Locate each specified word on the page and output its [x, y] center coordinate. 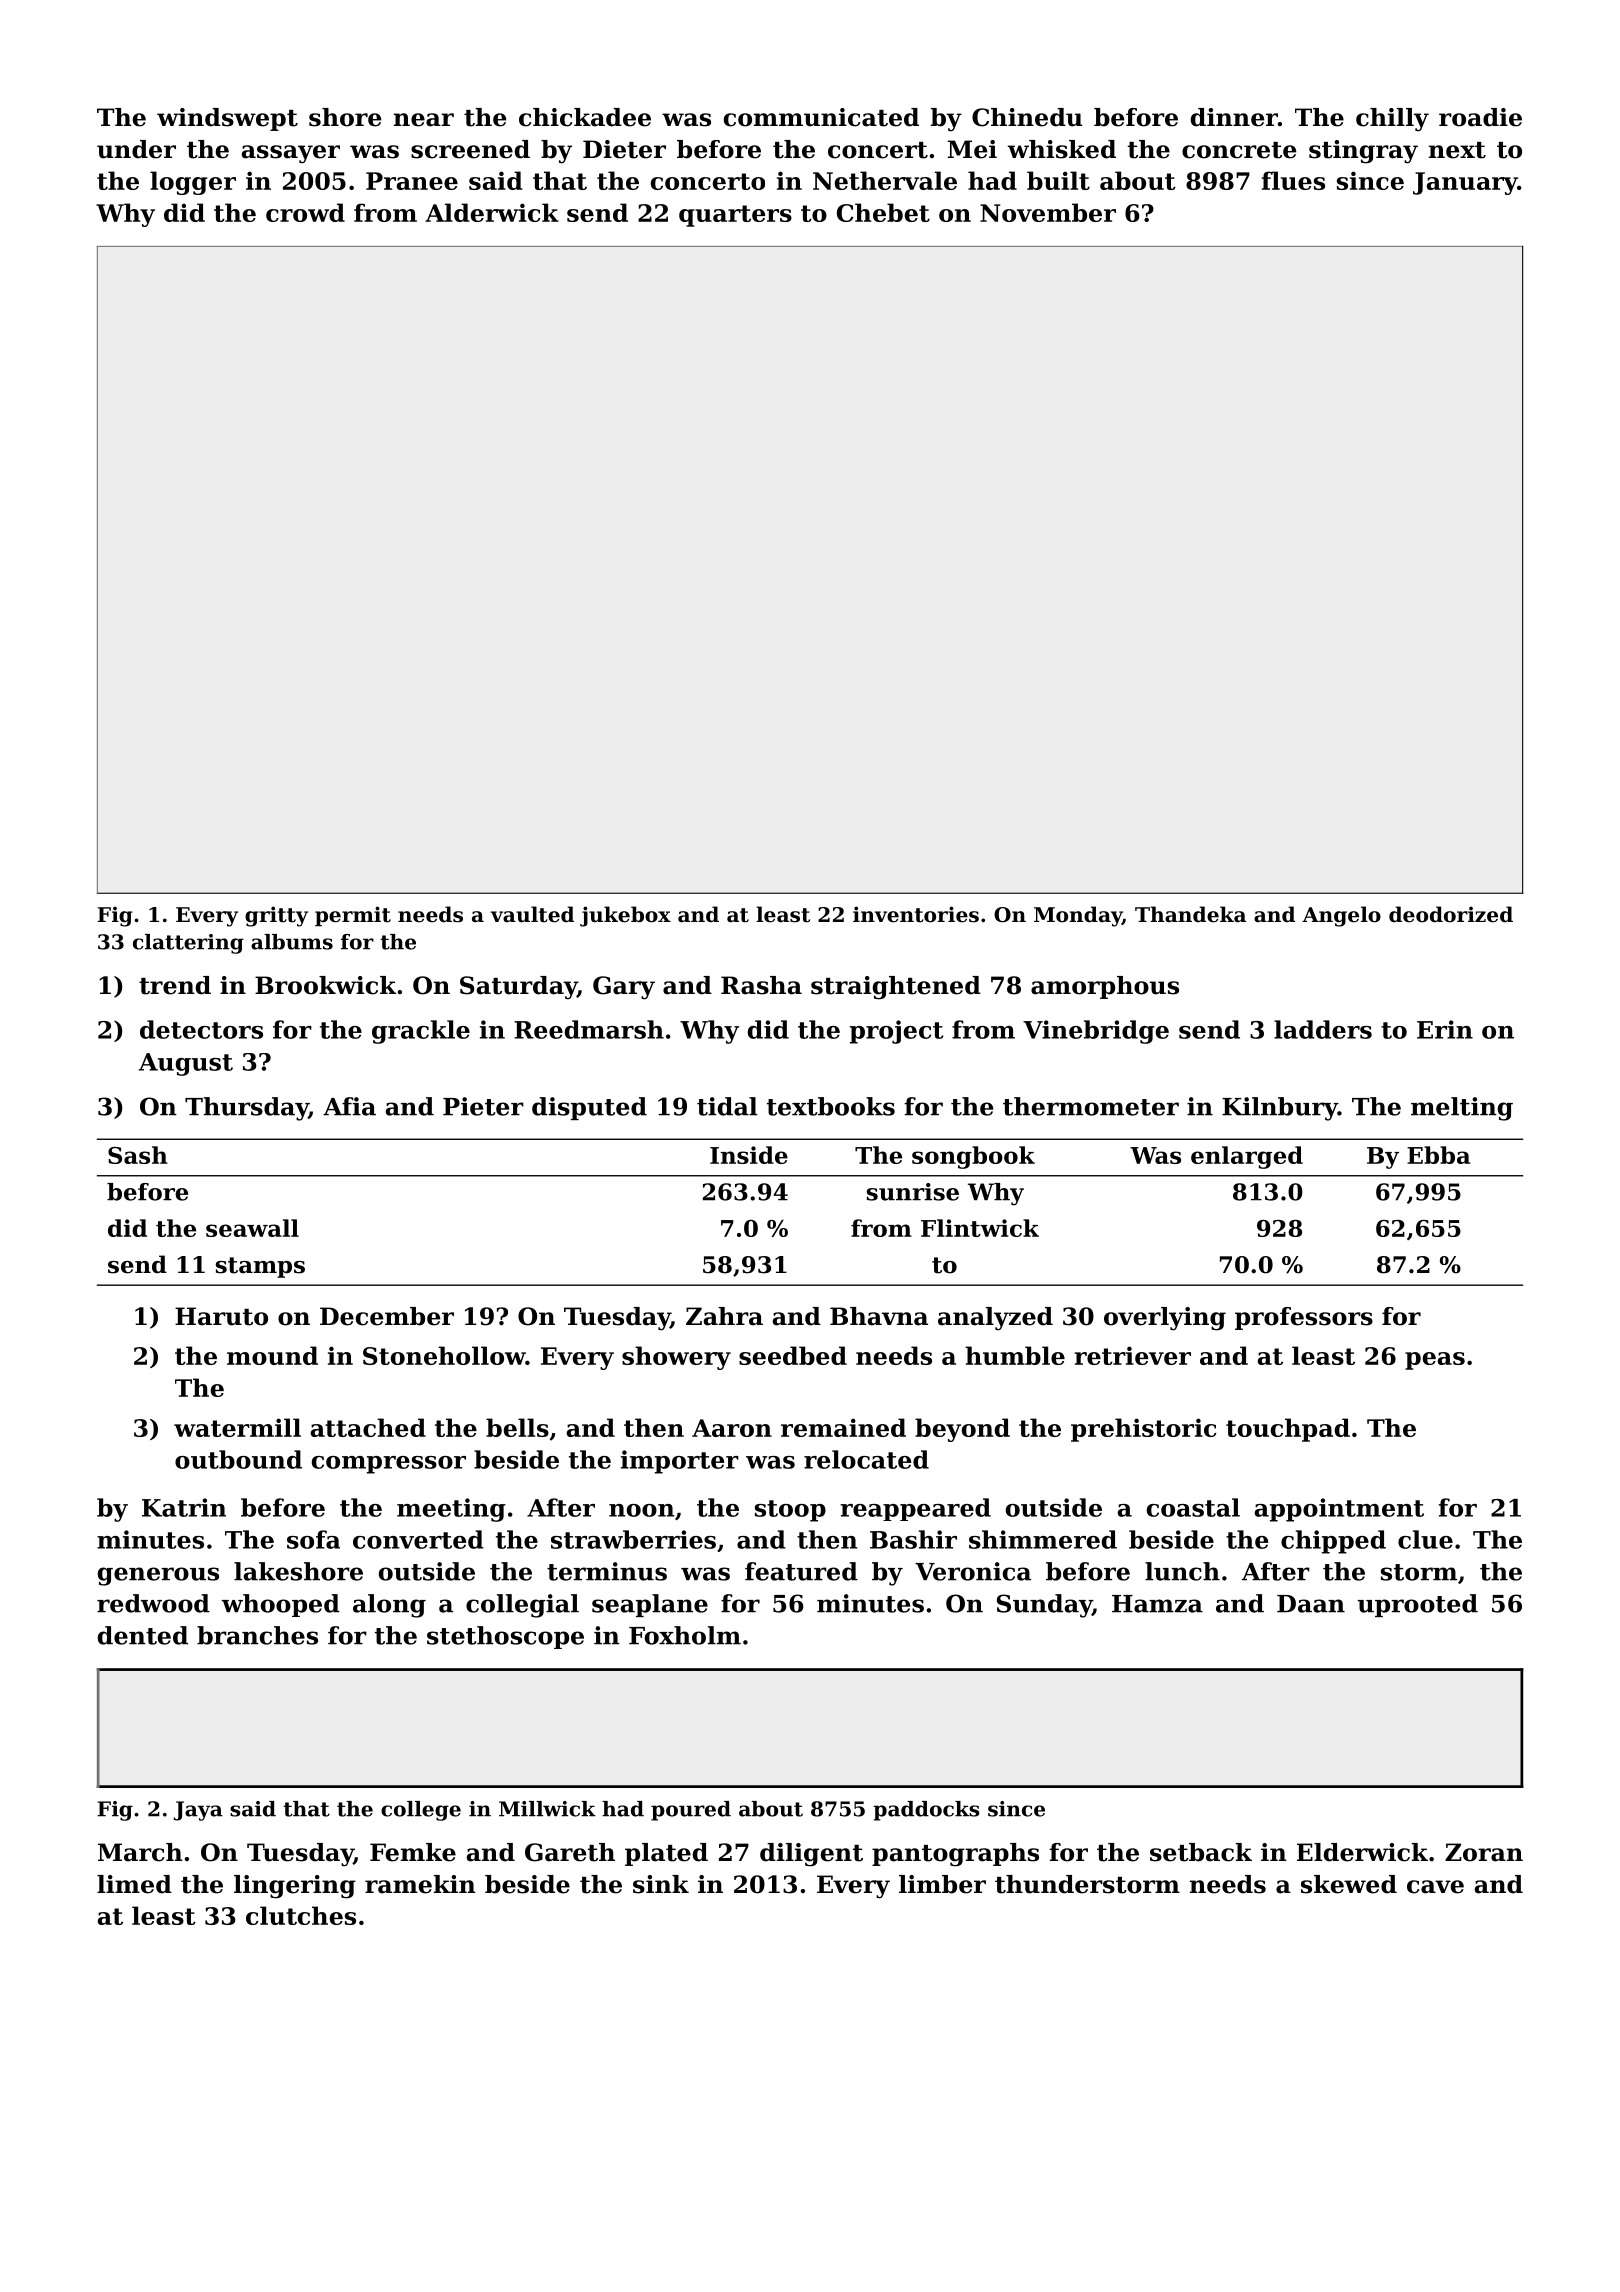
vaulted [532, 914]
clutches [301, 1915]
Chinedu [1027, 117]
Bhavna [879, 1316]
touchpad [1288, 1430]
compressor [389, 1465]
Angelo [1341, 916]
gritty [276, 916]
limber [942, 1884]
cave [1435, 1887]
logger [193, 183]
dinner [1234, 117]
